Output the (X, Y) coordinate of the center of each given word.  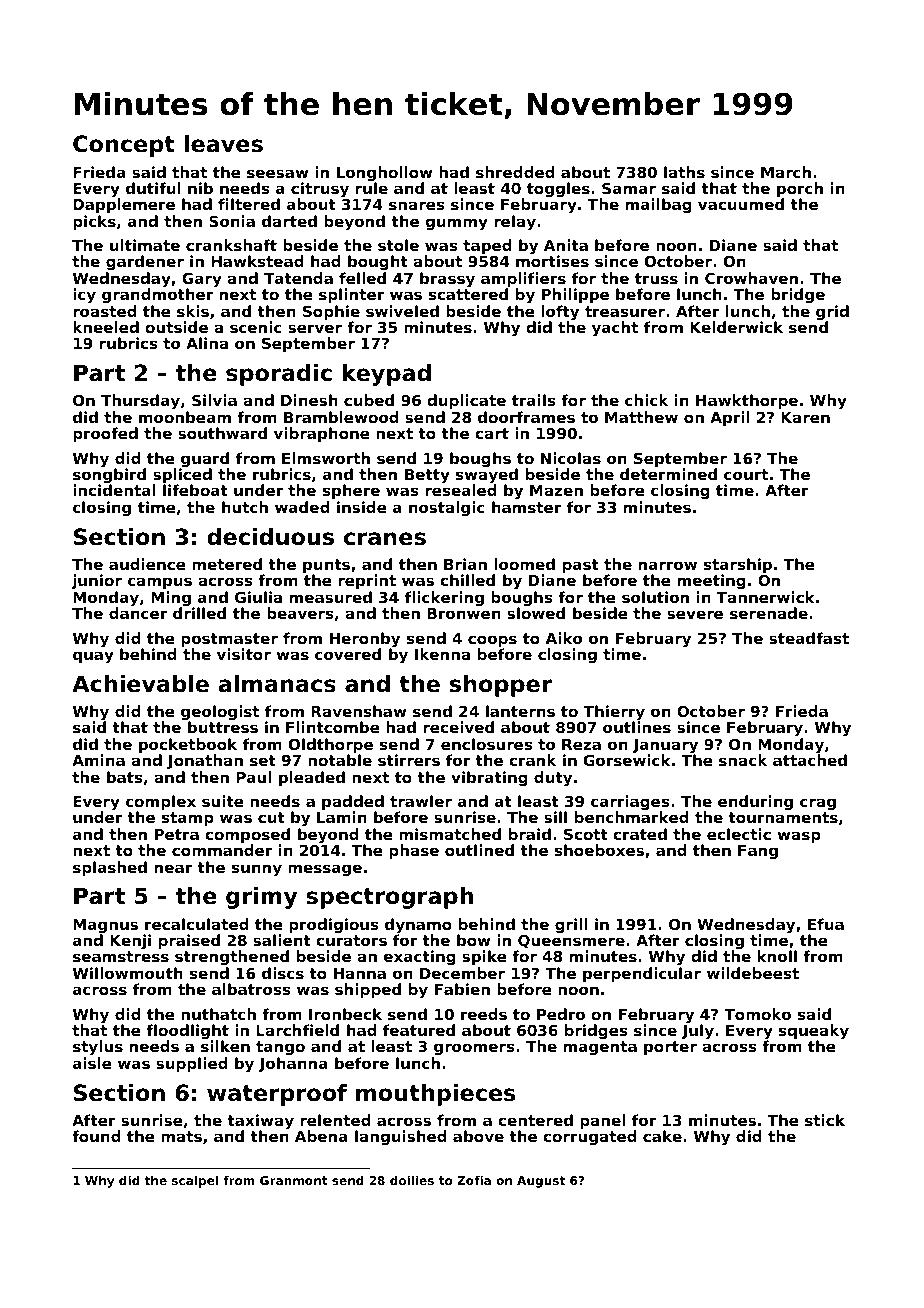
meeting (712, 582)
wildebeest (753, 973)
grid (832, 312)
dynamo (418, 926)
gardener (145, 263)
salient (282, 940)
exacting (420, 958)
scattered (468, 294)
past (581, 566)
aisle (92, 1063)
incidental (114, 490)
